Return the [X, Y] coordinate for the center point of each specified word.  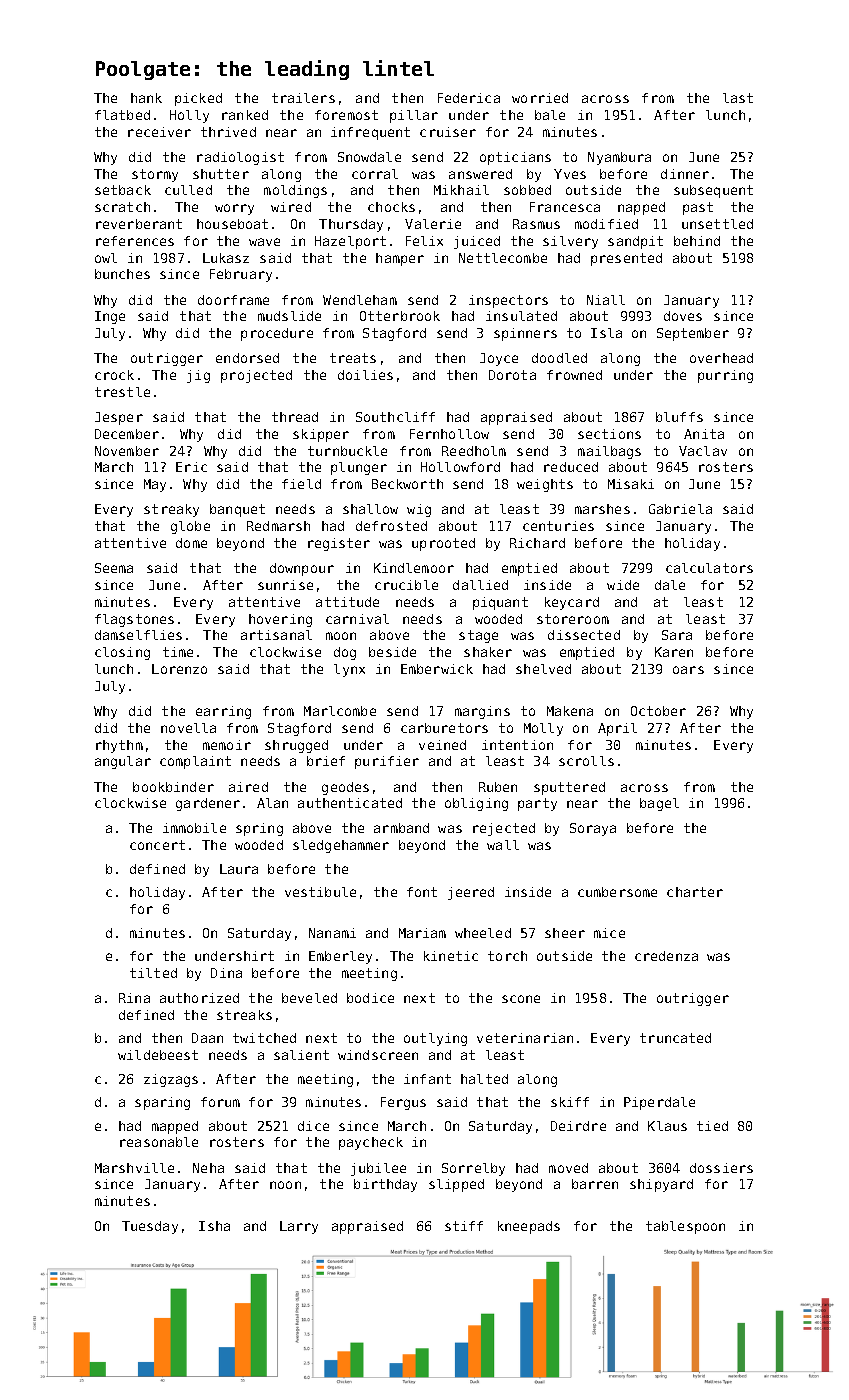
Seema [114, 568]
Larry [299, 1227]
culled [188, 190]
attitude [347, 602]
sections [609, 434]
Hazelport [350, 242]
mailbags [609, 452]
